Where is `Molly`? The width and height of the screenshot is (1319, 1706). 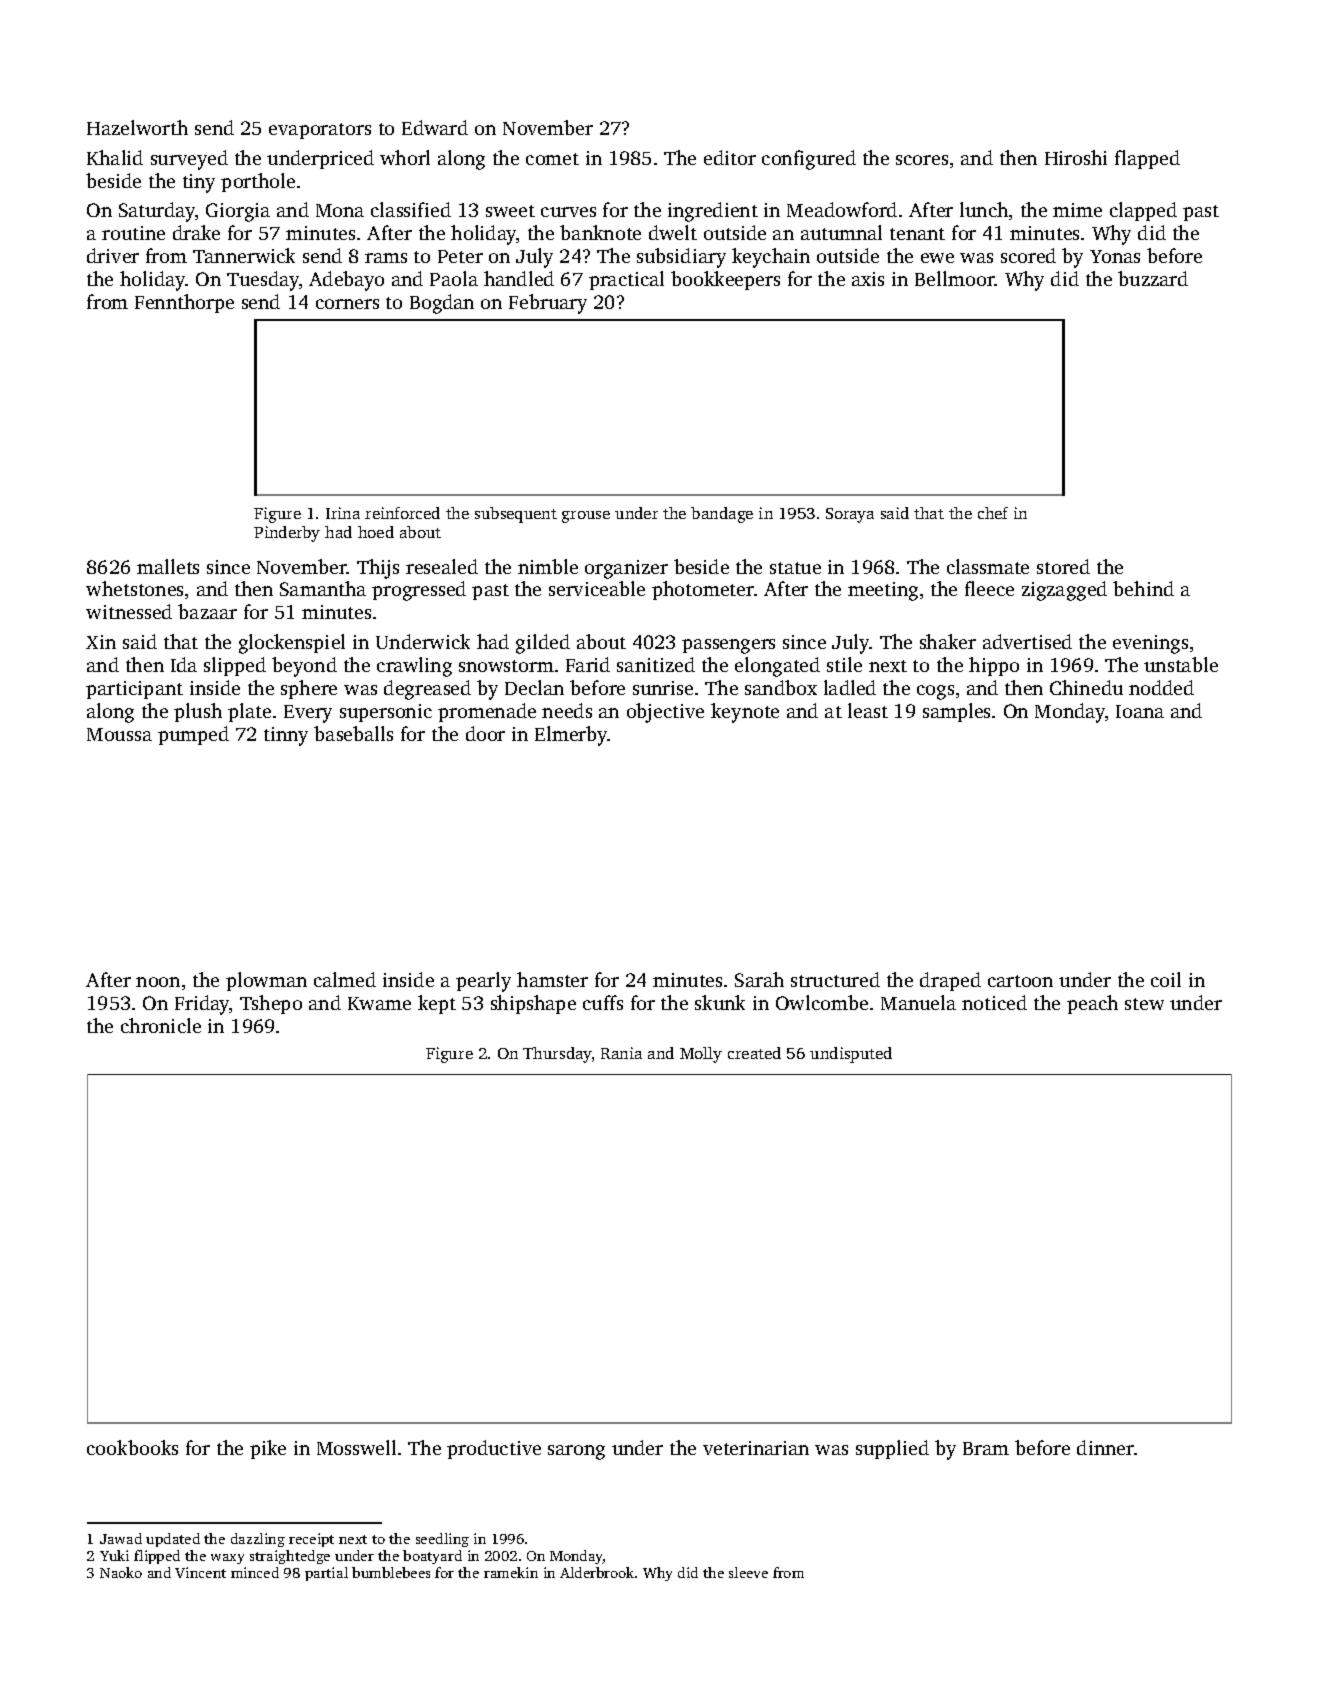 Molly is located at coordinates (701, 1055).
